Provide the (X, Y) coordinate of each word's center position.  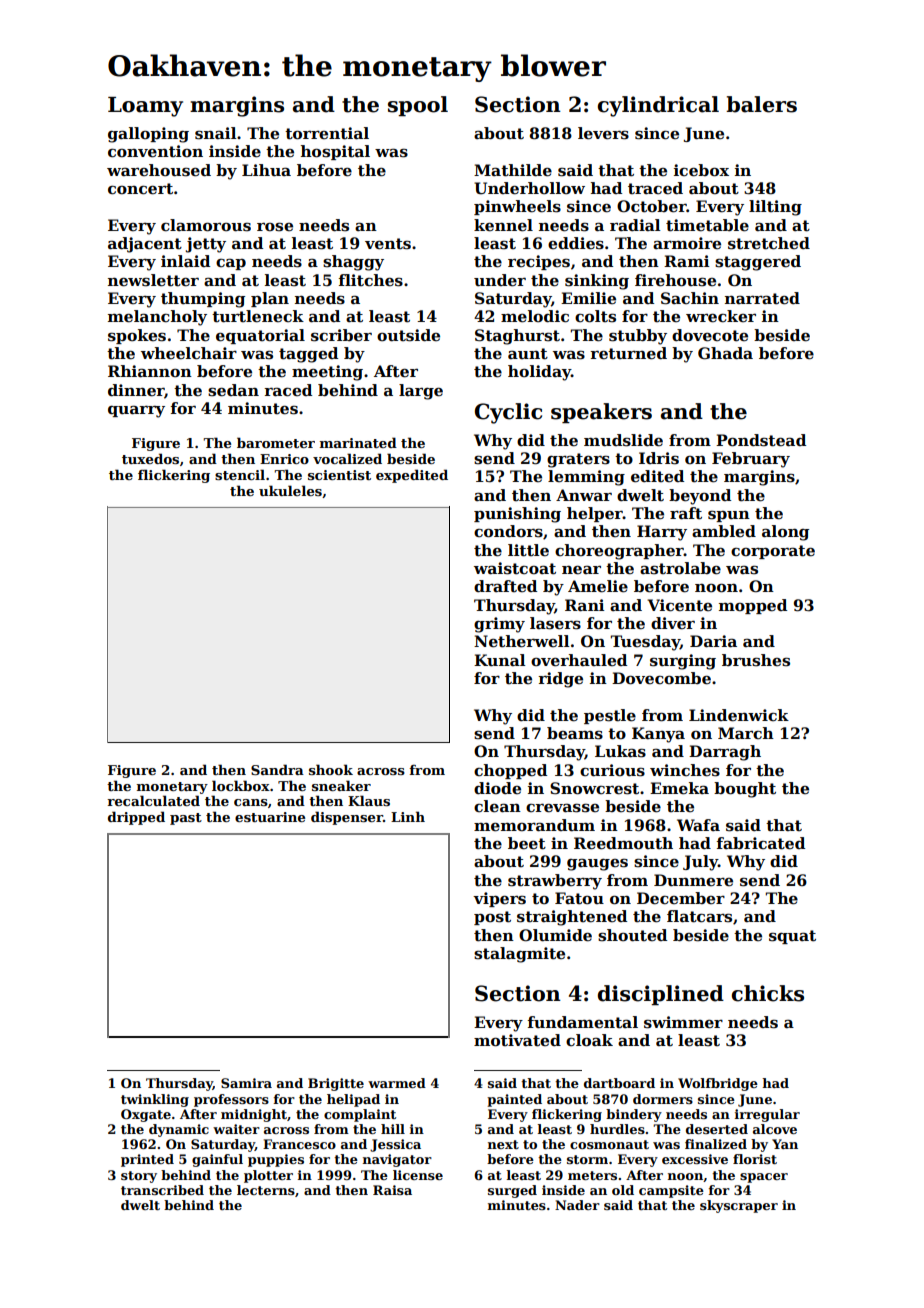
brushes (756, 660)
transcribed (162, 1190)
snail (216, 133)
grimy (499, 625)
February (751, 460)
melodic (535, 316)
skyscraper (739, 1206)
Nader (577, 1205)
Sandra (277, 769)
